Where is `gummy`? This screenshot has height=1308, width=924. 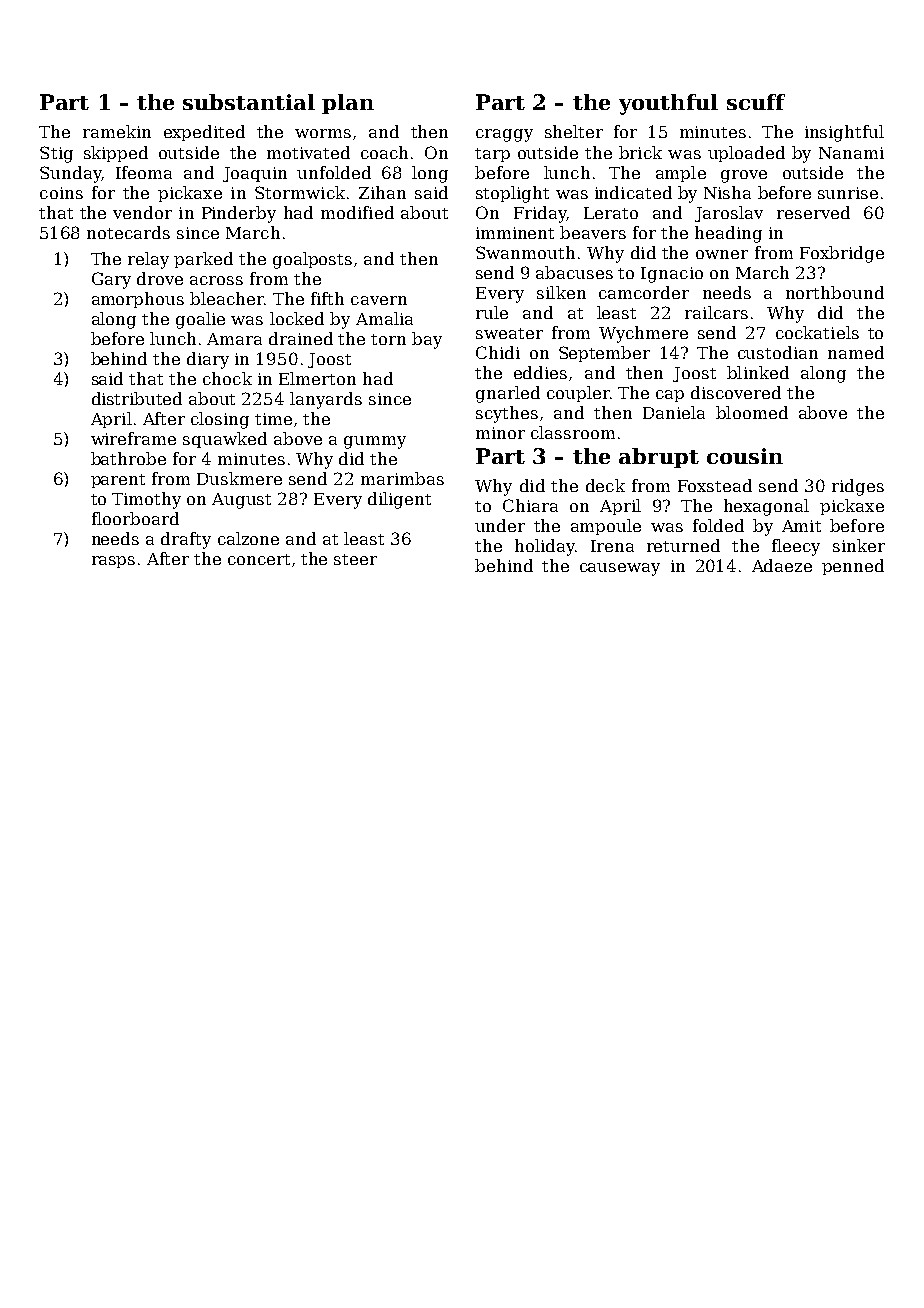 gummy is located at coordinates (375, 442).
